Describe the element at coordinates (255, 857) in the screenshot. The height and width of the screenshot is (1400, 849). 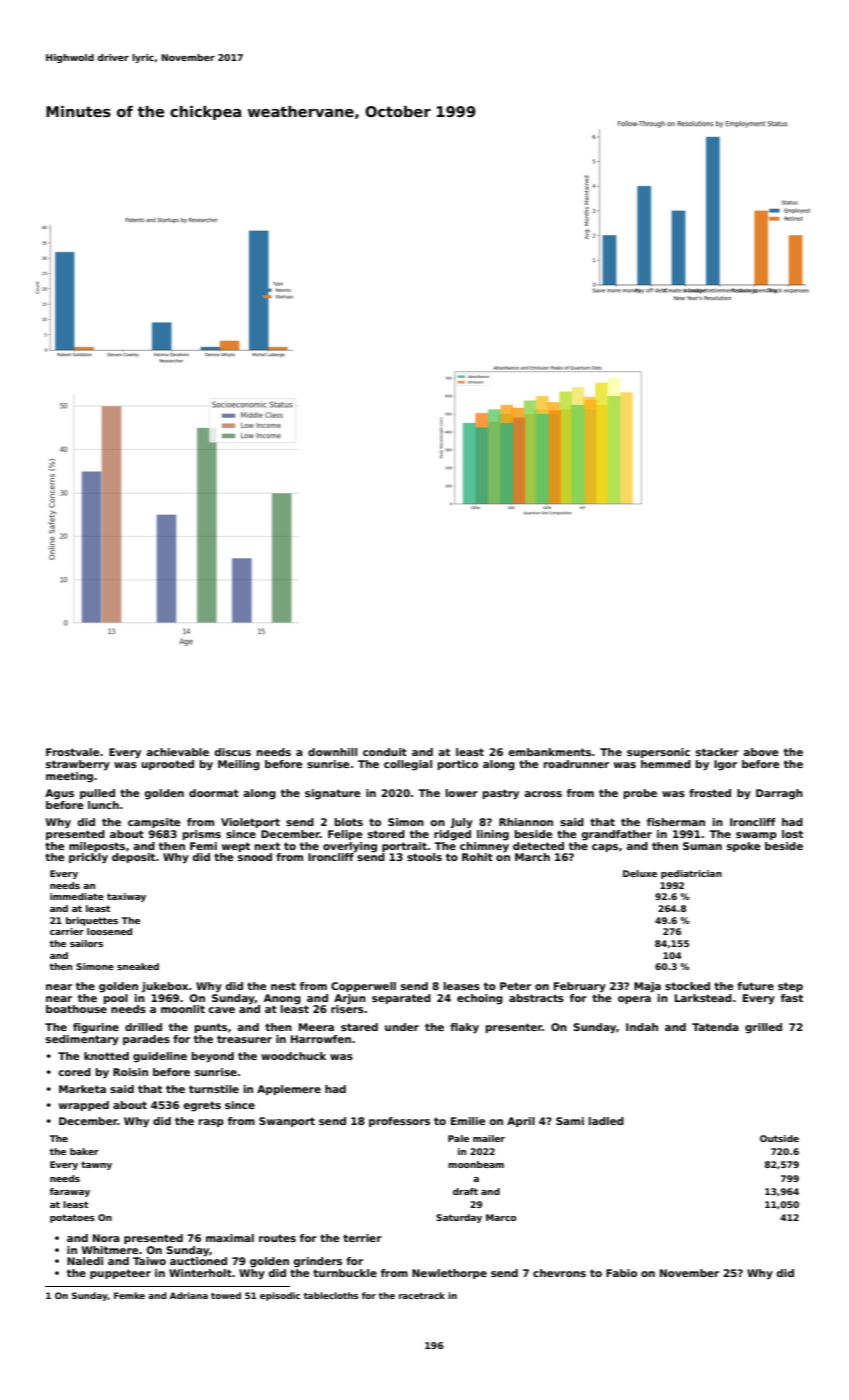
I see `snood` at that location.
